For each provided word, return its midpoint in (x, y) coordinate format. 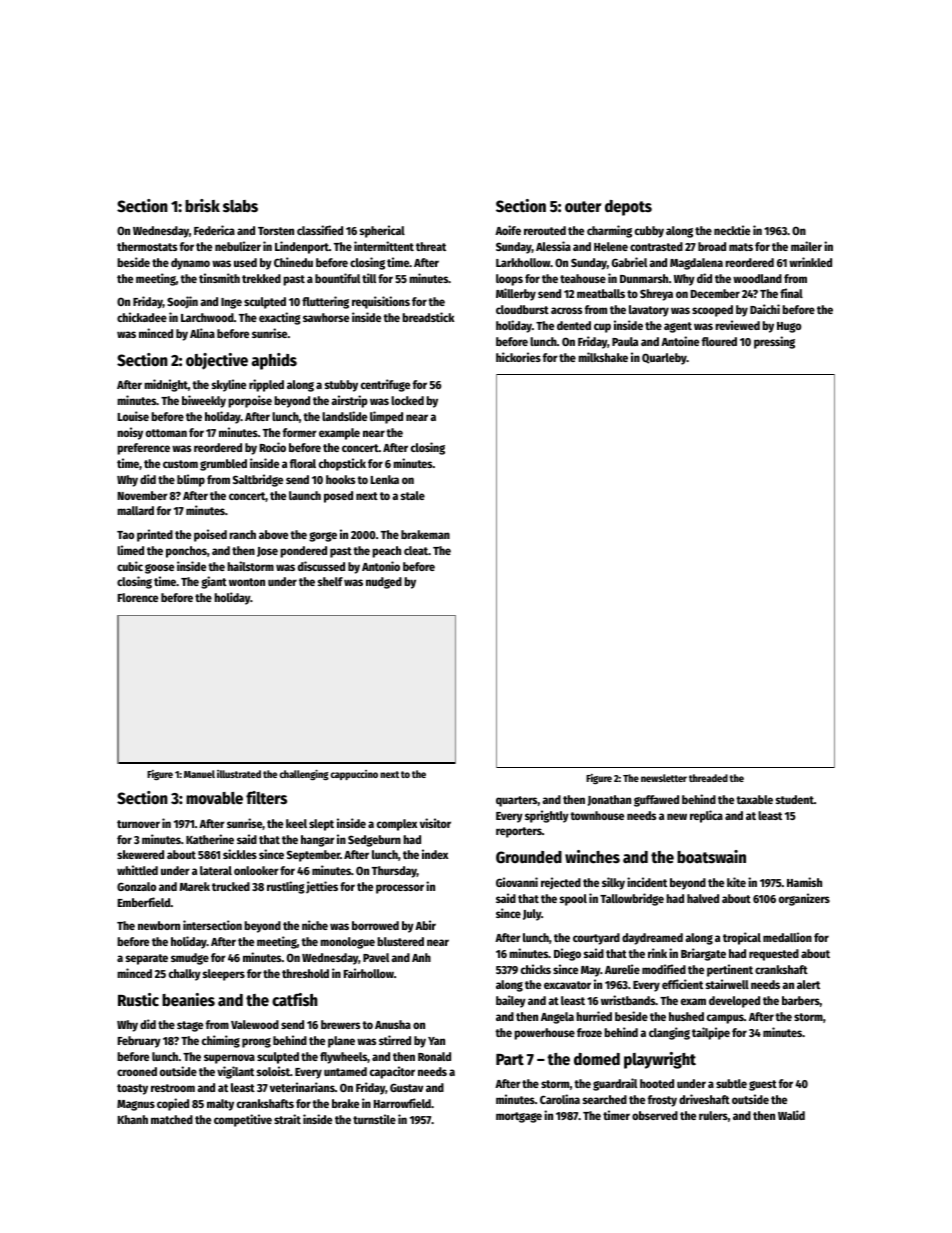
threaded (708, 778)
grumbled (223, 465)
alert (808, 984)
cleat (416, 550)
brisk (202, 206)
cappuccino (354, 775)
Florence (138, 597)
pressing (774, 342)
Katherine (210, 839)
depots (628, 208)
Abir (425, 925)
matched (172, 1119)
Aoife (508, 230)
